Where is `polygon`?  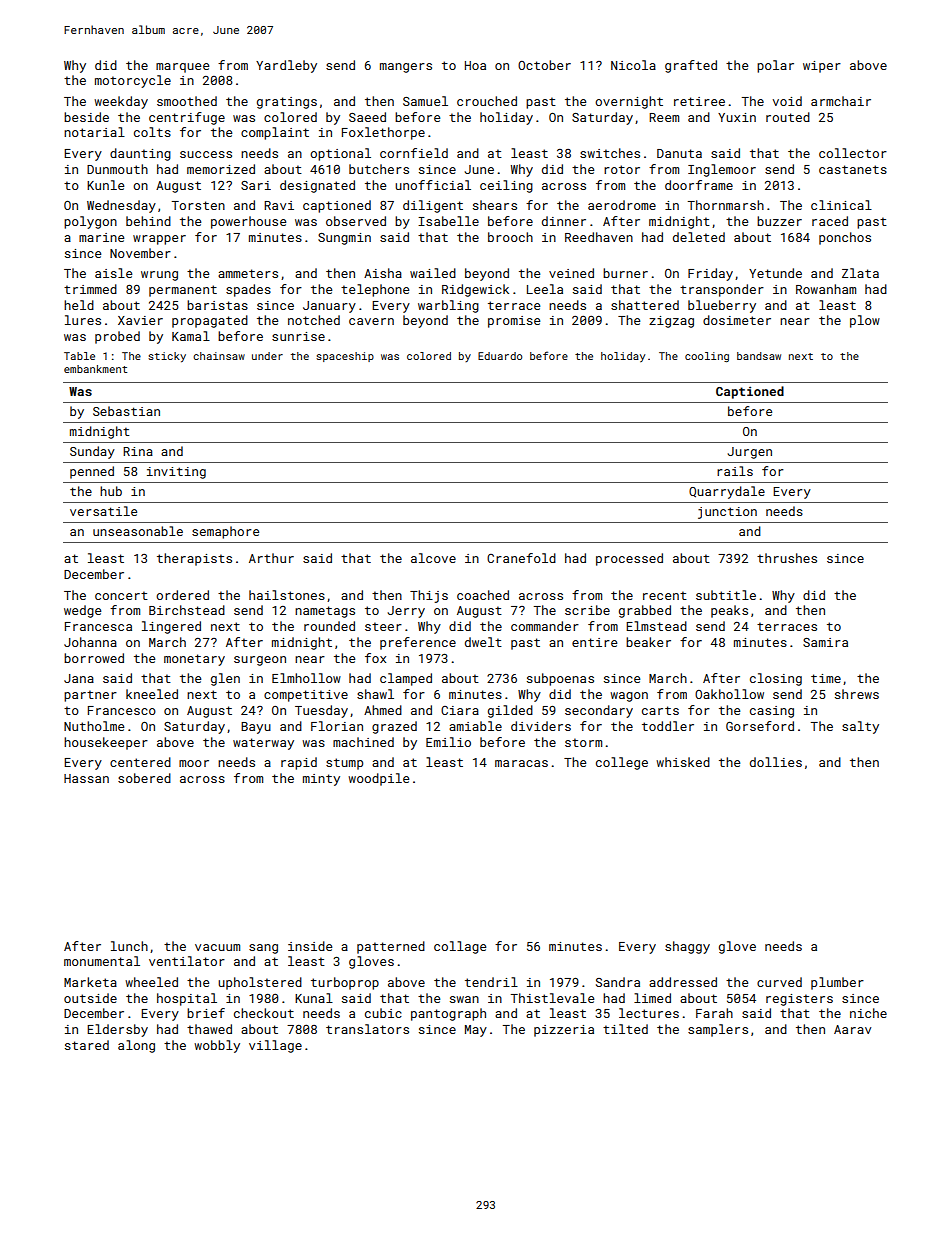
polygon is located at coordinates (90, 222).
